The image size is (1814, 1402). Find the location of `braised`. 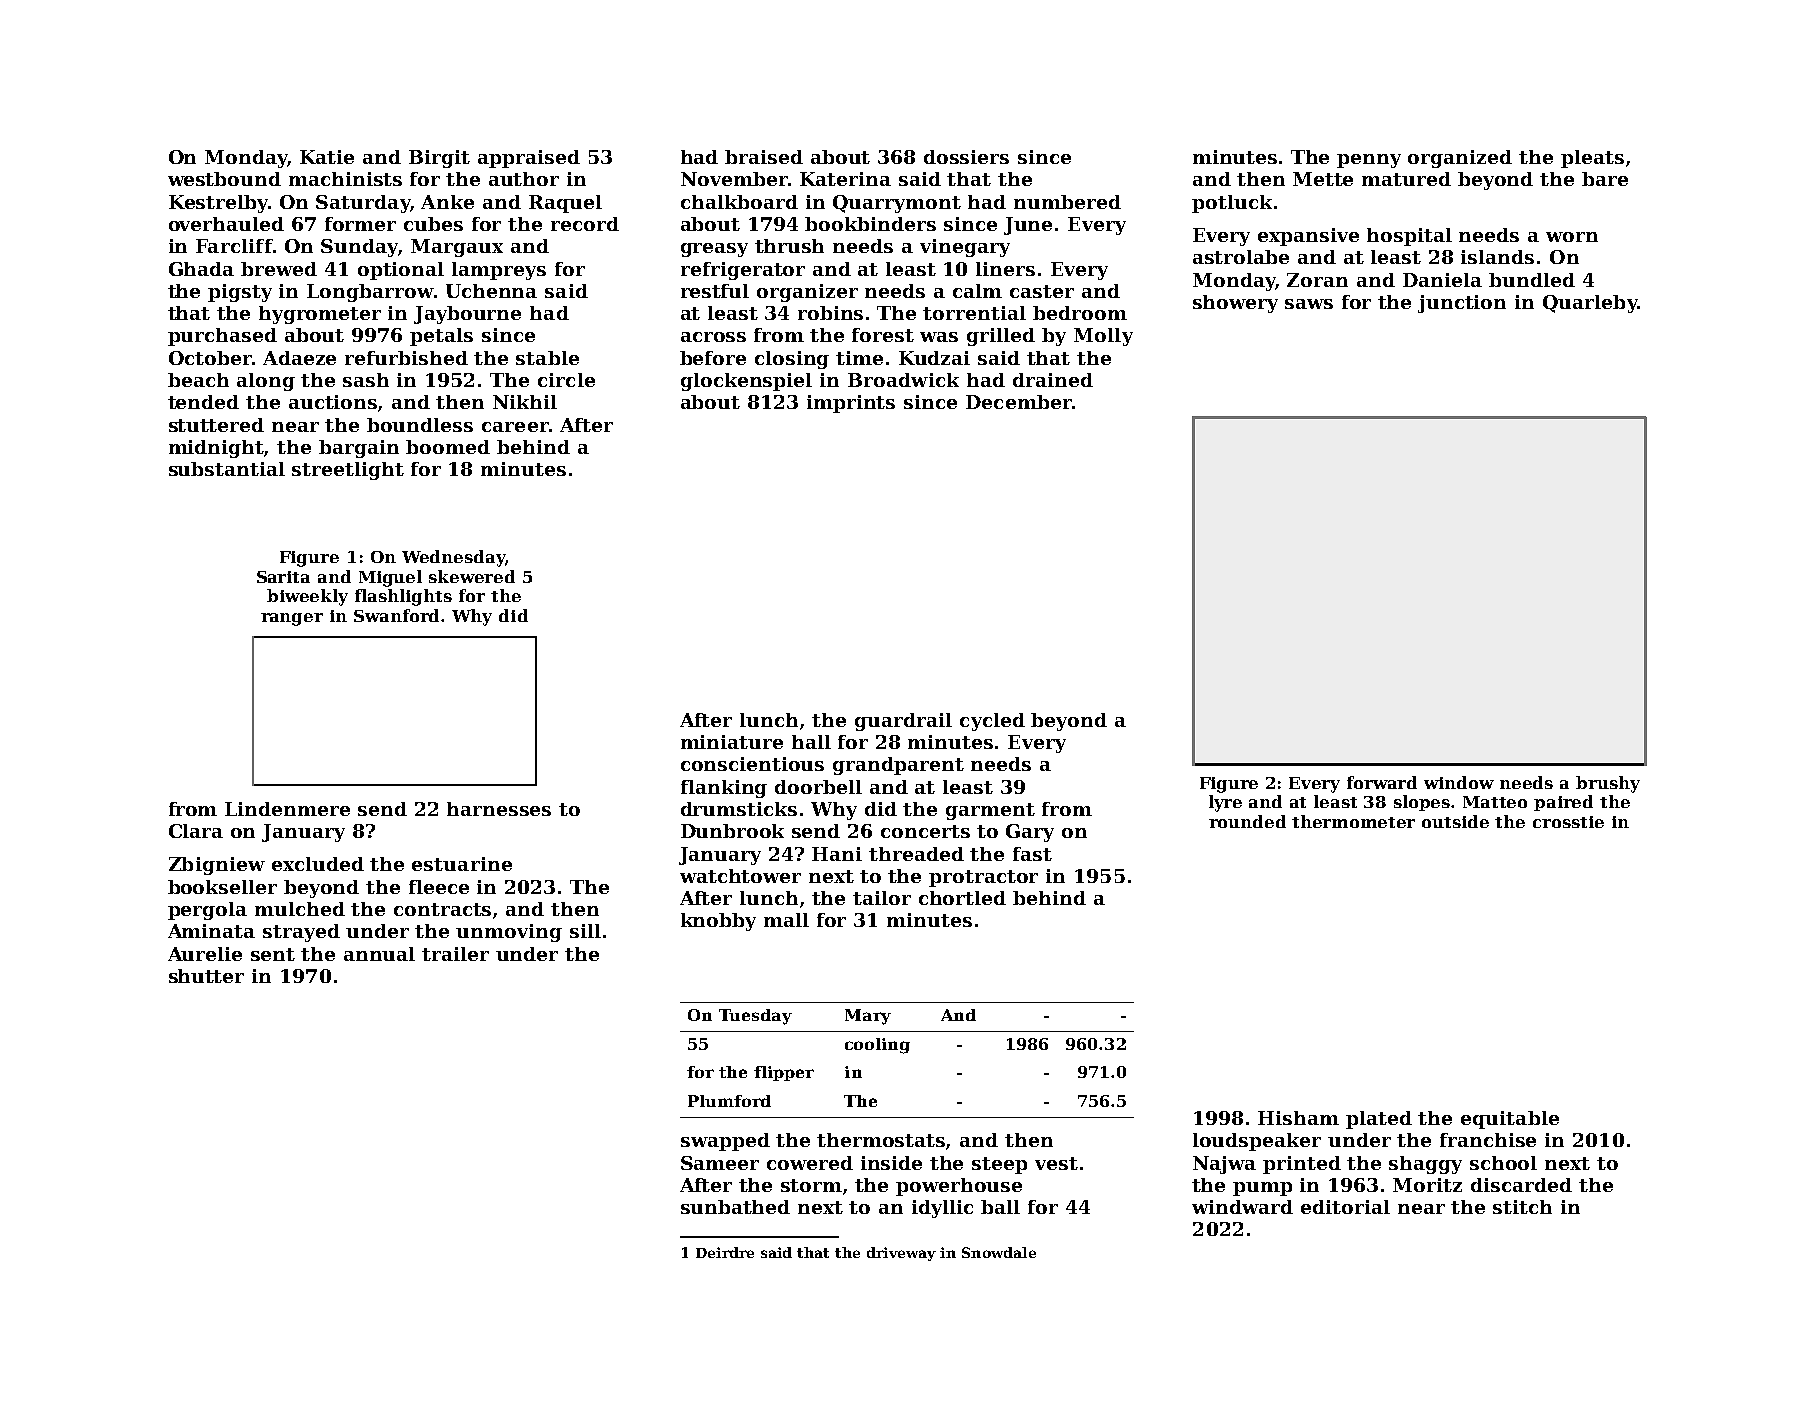

braised is located at coordinates (764, 157).
